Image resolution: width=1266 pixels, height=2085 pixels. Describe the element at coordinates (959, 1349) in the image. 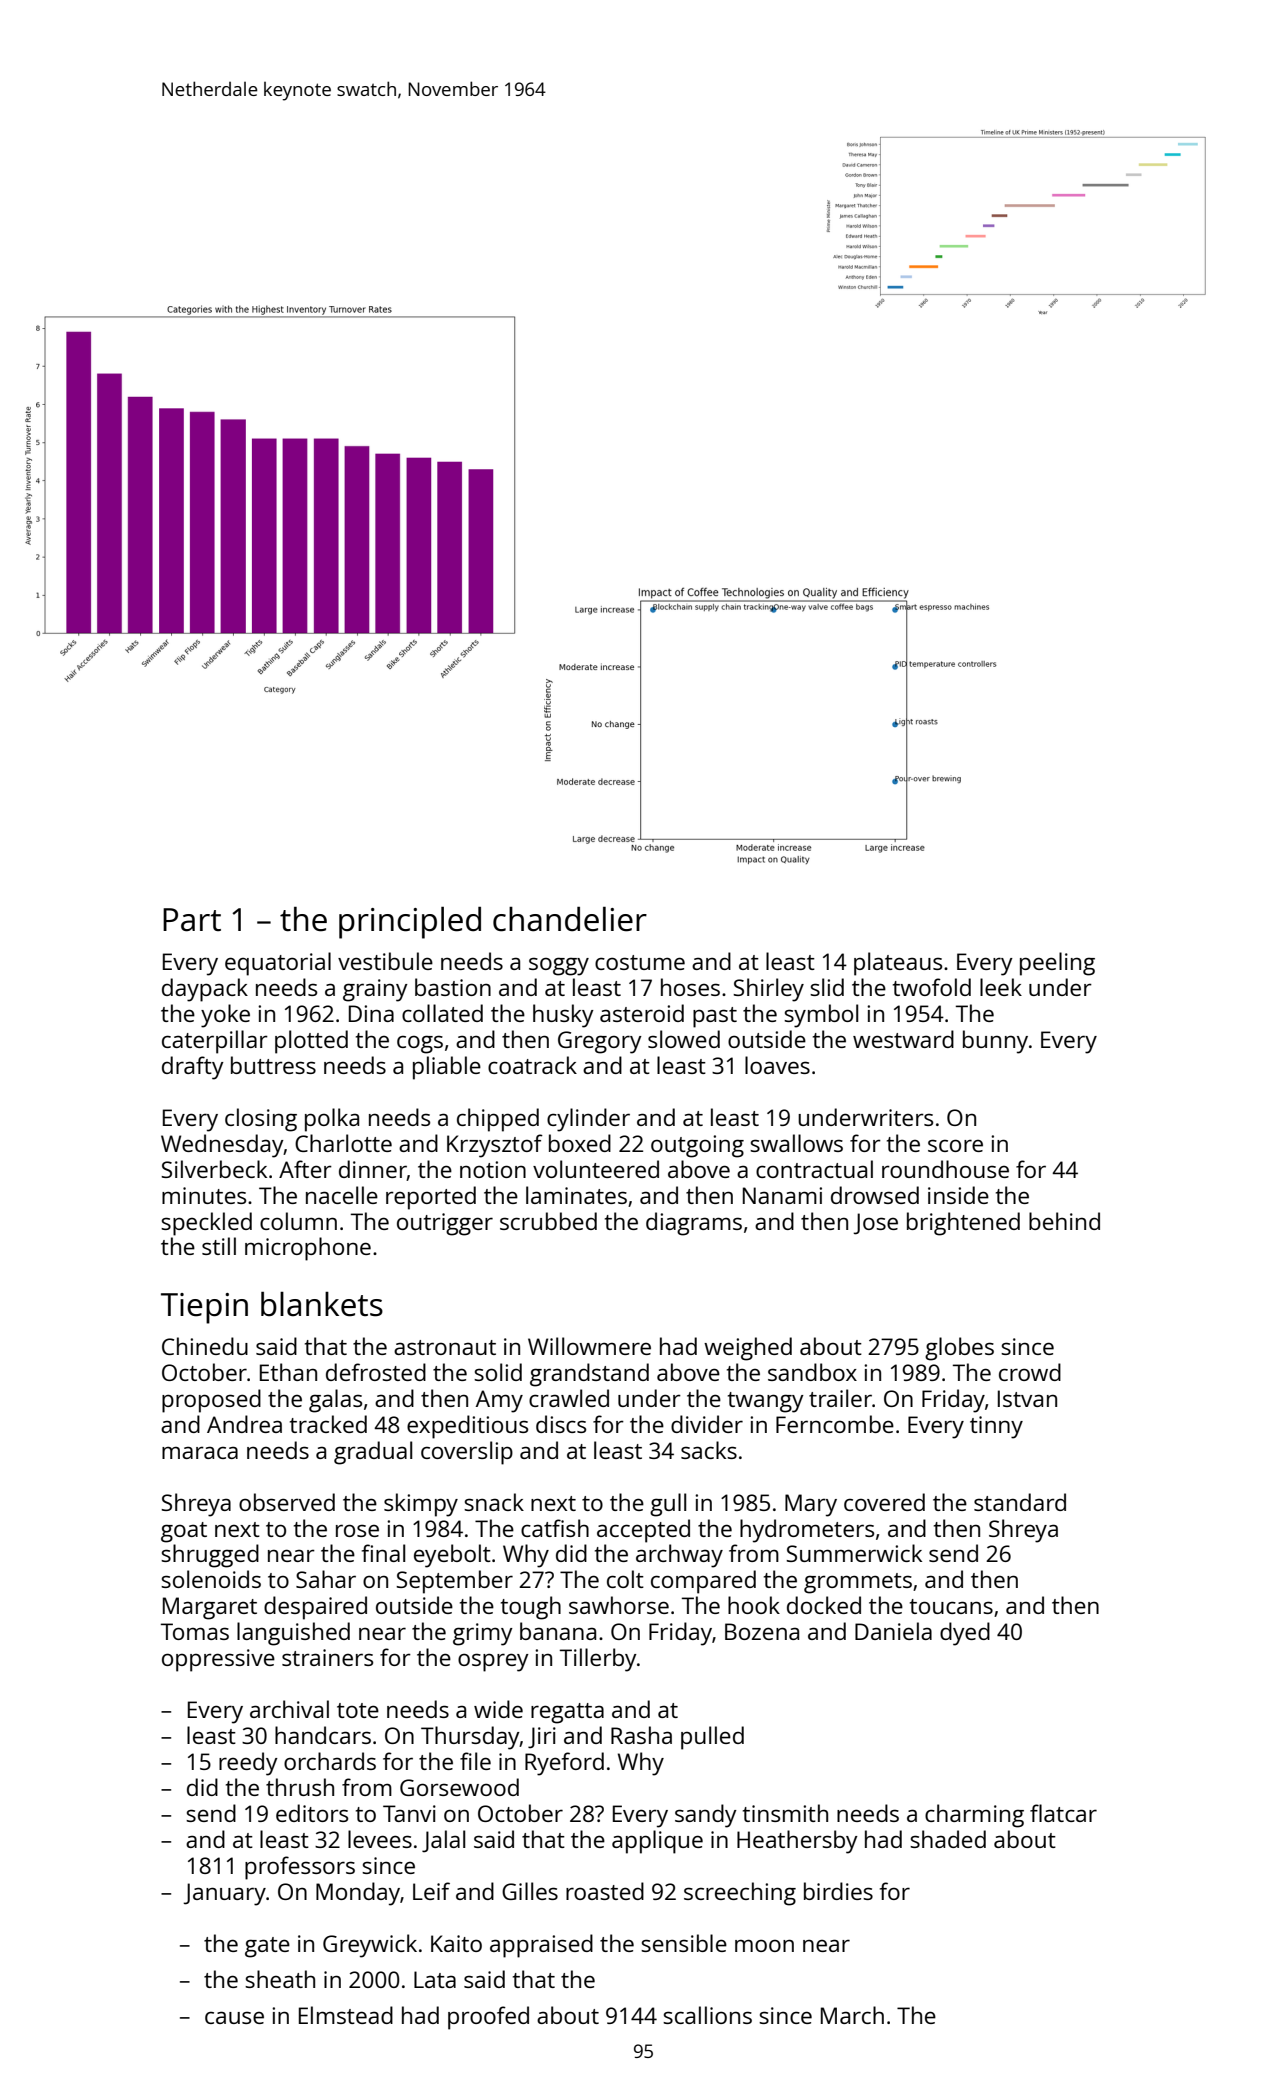

I see `globes` at that location.
